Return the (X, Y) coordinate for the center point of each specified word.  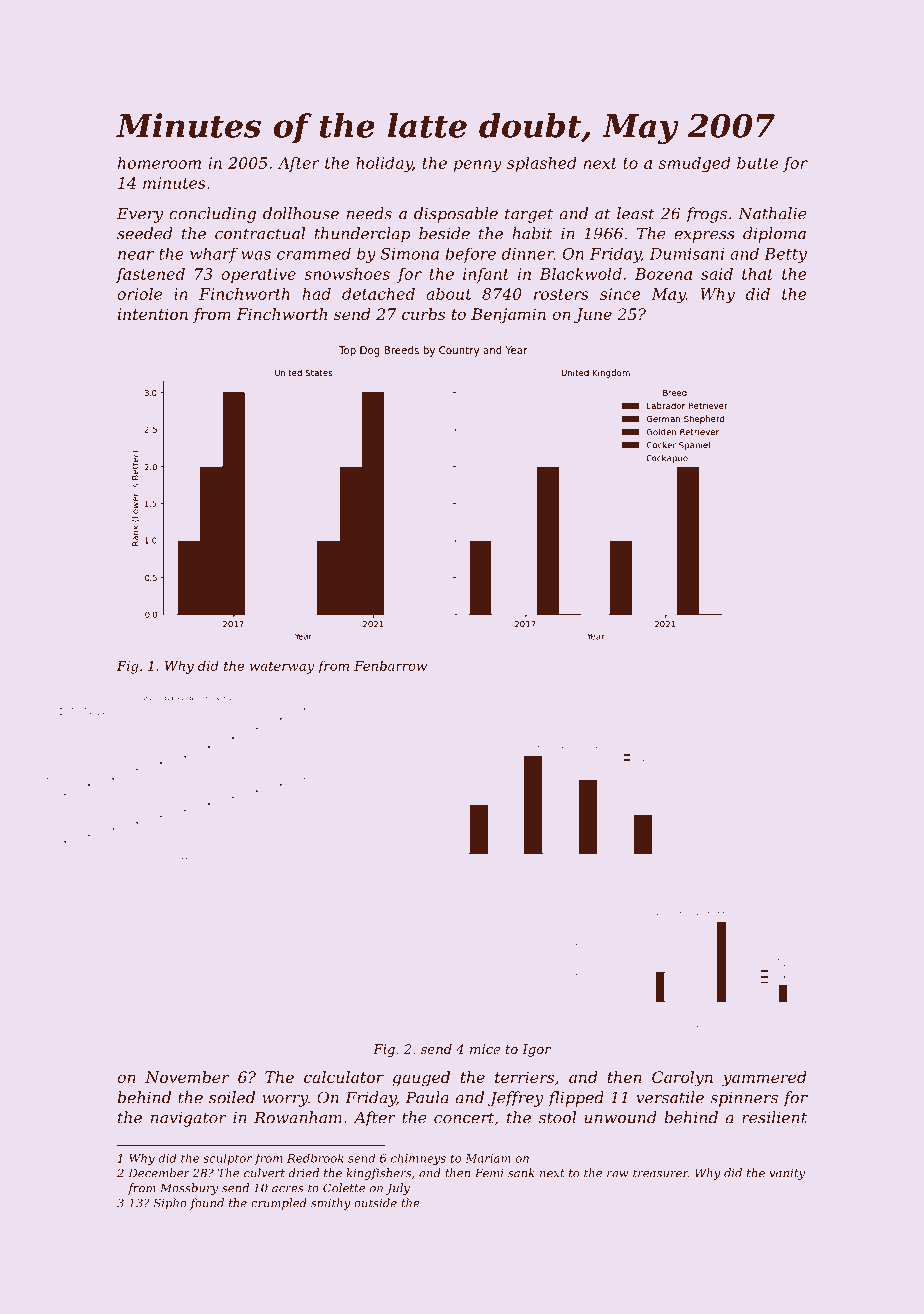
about (449, 294)
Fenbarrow (390, 665)
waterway (282, 668)
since (620, 294)
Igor (536, 1050)
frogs (706, 215)
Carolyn (682, 1079)
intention (153, 314)
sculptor (227, 1159)
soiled (232, 1097)
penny (478, 166)
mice (485, 1049)
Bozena (663, 274)
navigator (188, 1119)
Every (140, 215)
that (757, 274)
